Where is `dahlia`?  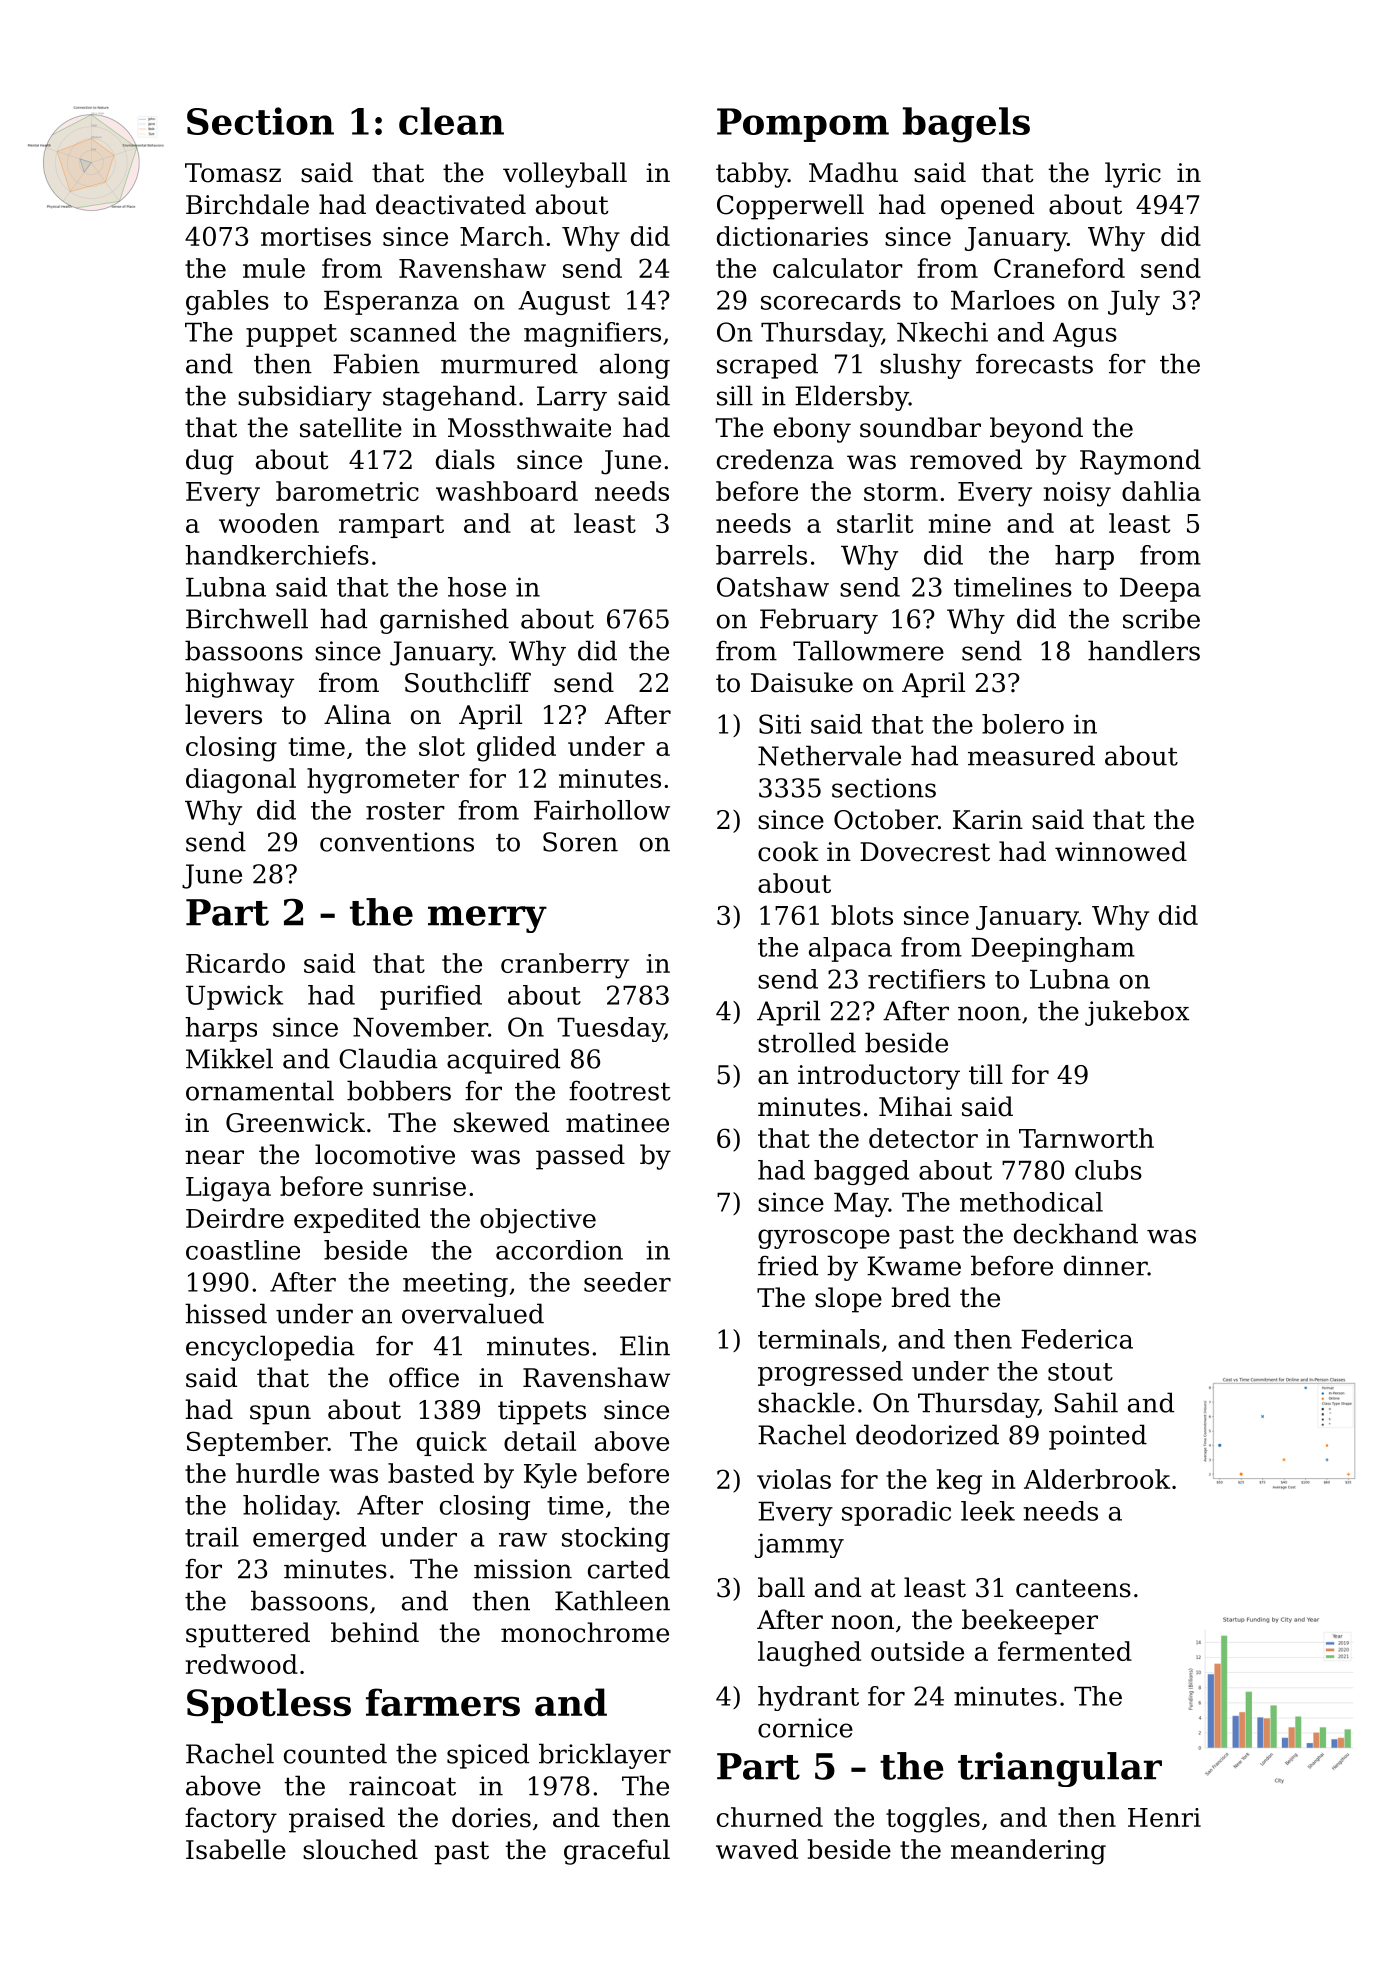
dahlia is located at coordinates (1161, 491).
